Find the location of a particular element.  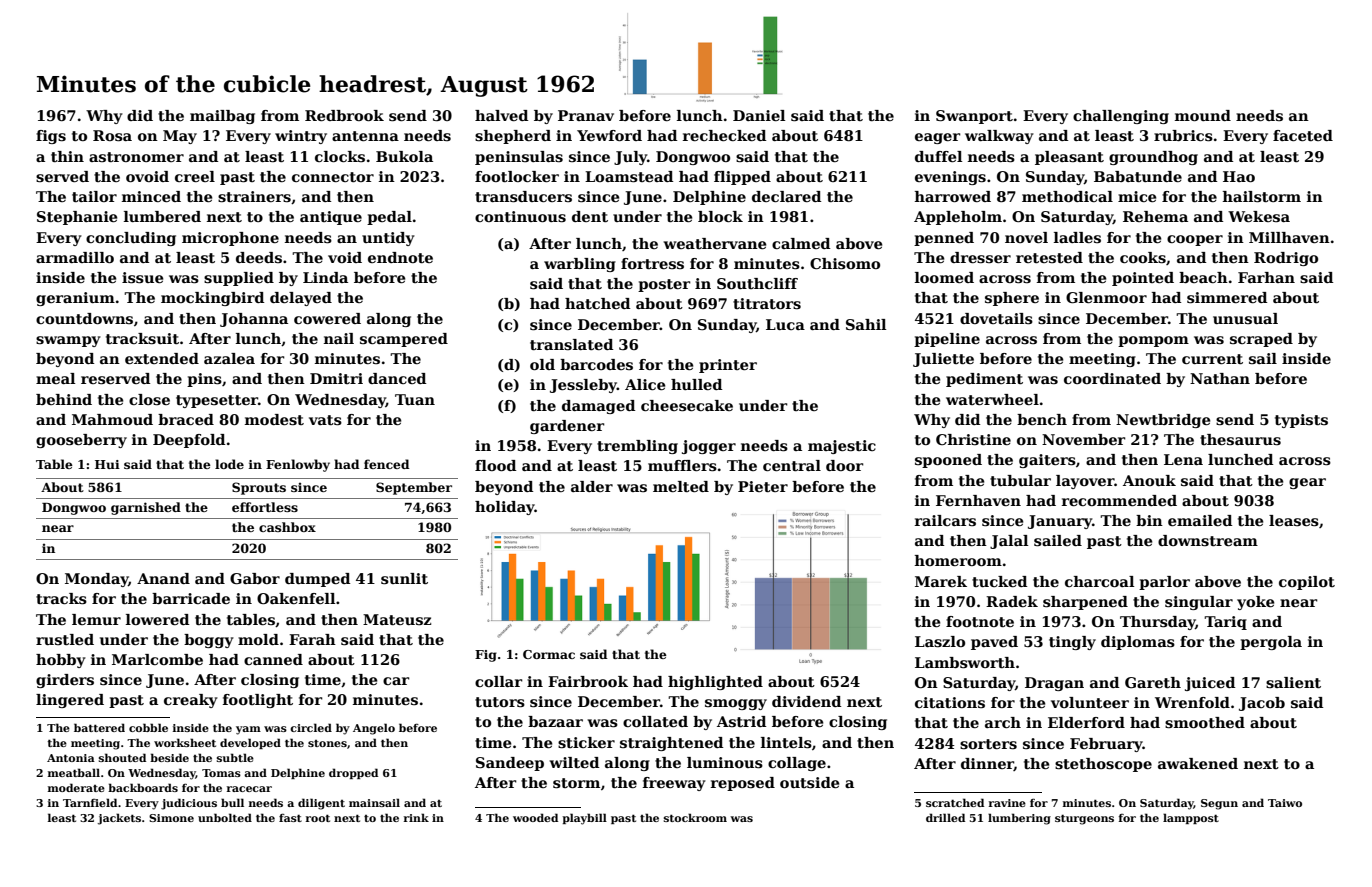

faceted is located at coordinates (1303, 135).
